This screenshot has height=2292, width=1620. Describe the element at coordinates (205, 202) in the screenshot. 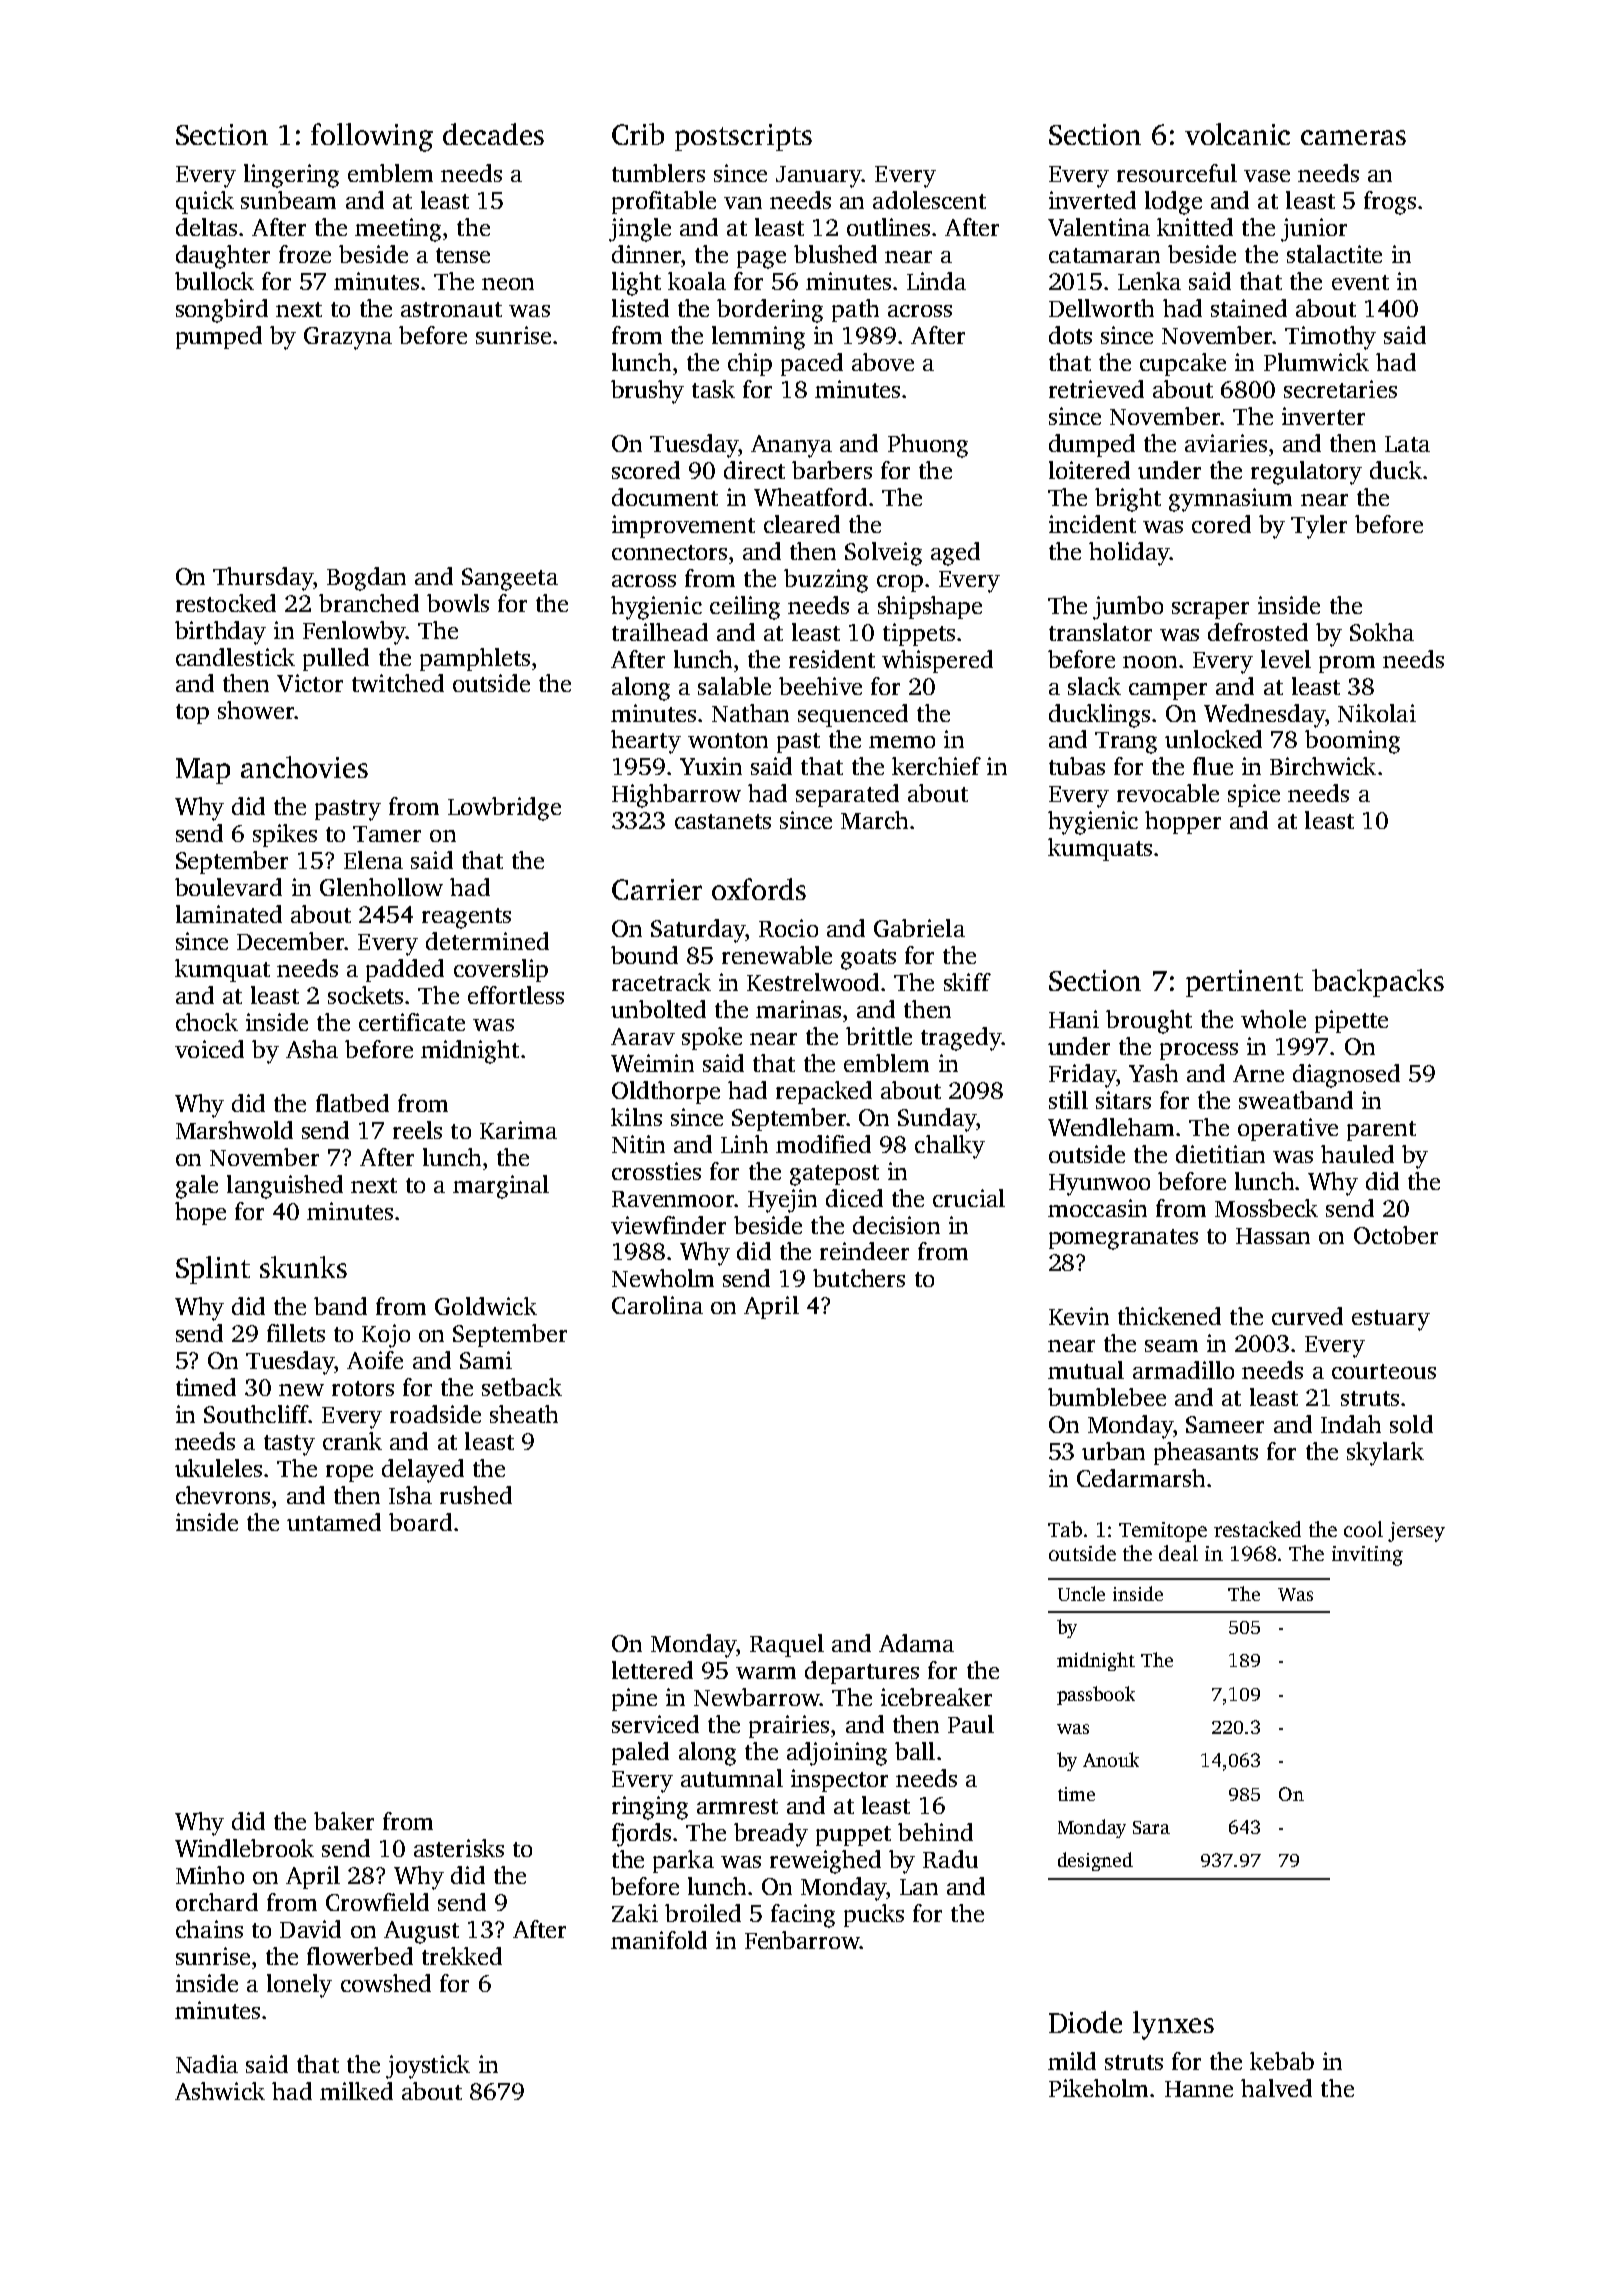

I see `quick` at that location.
